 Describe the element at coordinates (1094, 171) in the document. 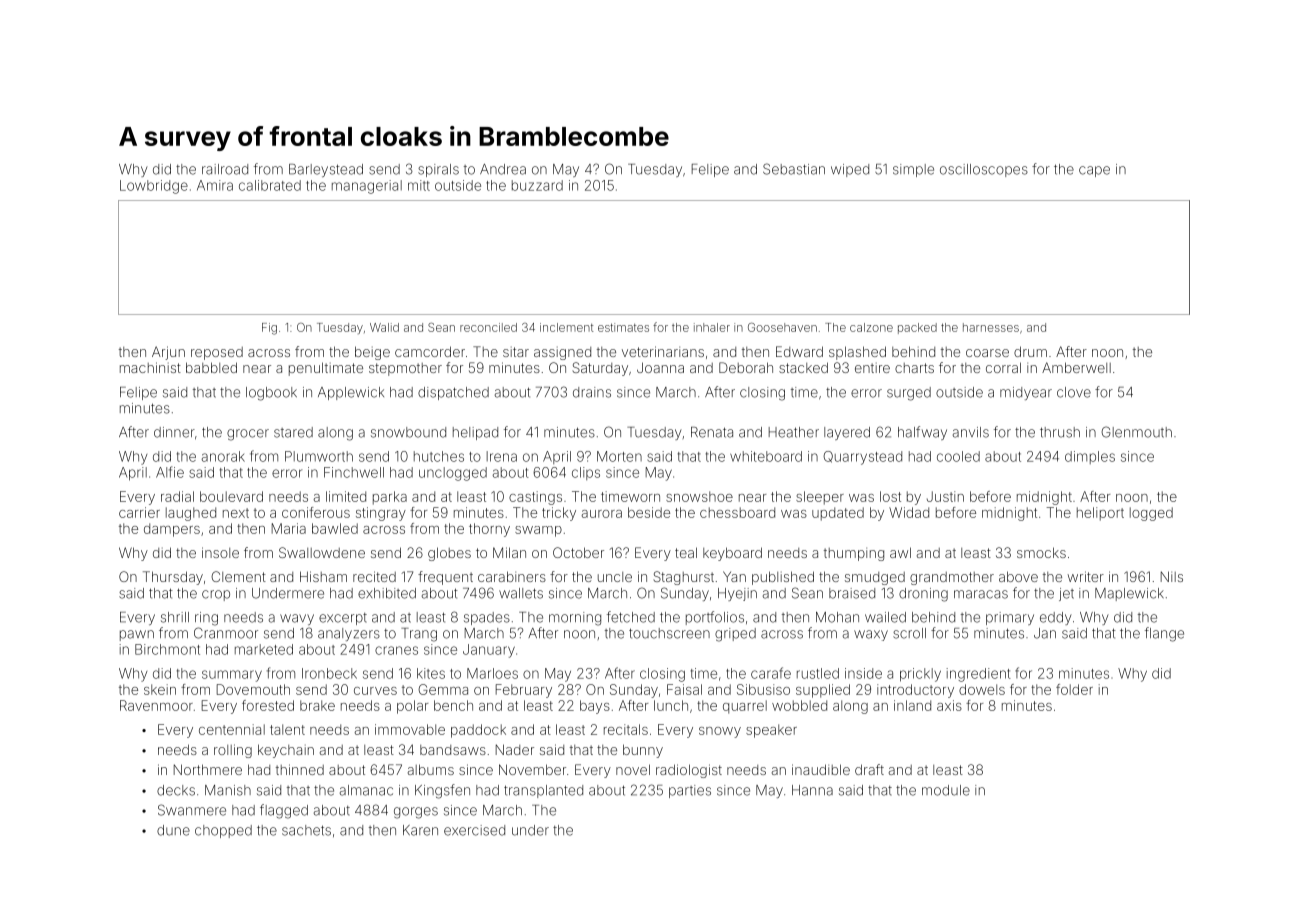

I see `cape` at that location.
